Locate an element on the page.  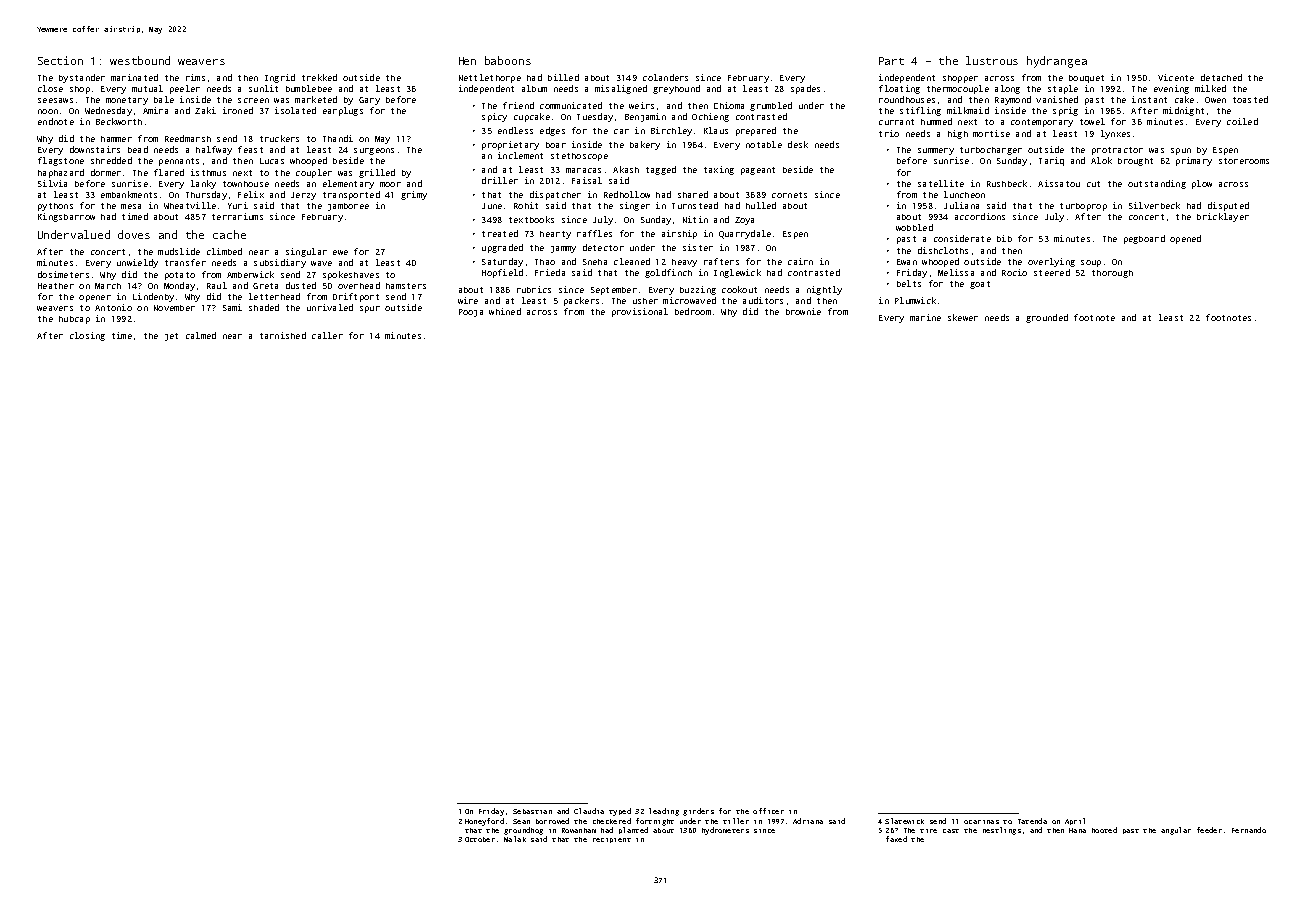
tarnished is located at coordinates (283, 335).
